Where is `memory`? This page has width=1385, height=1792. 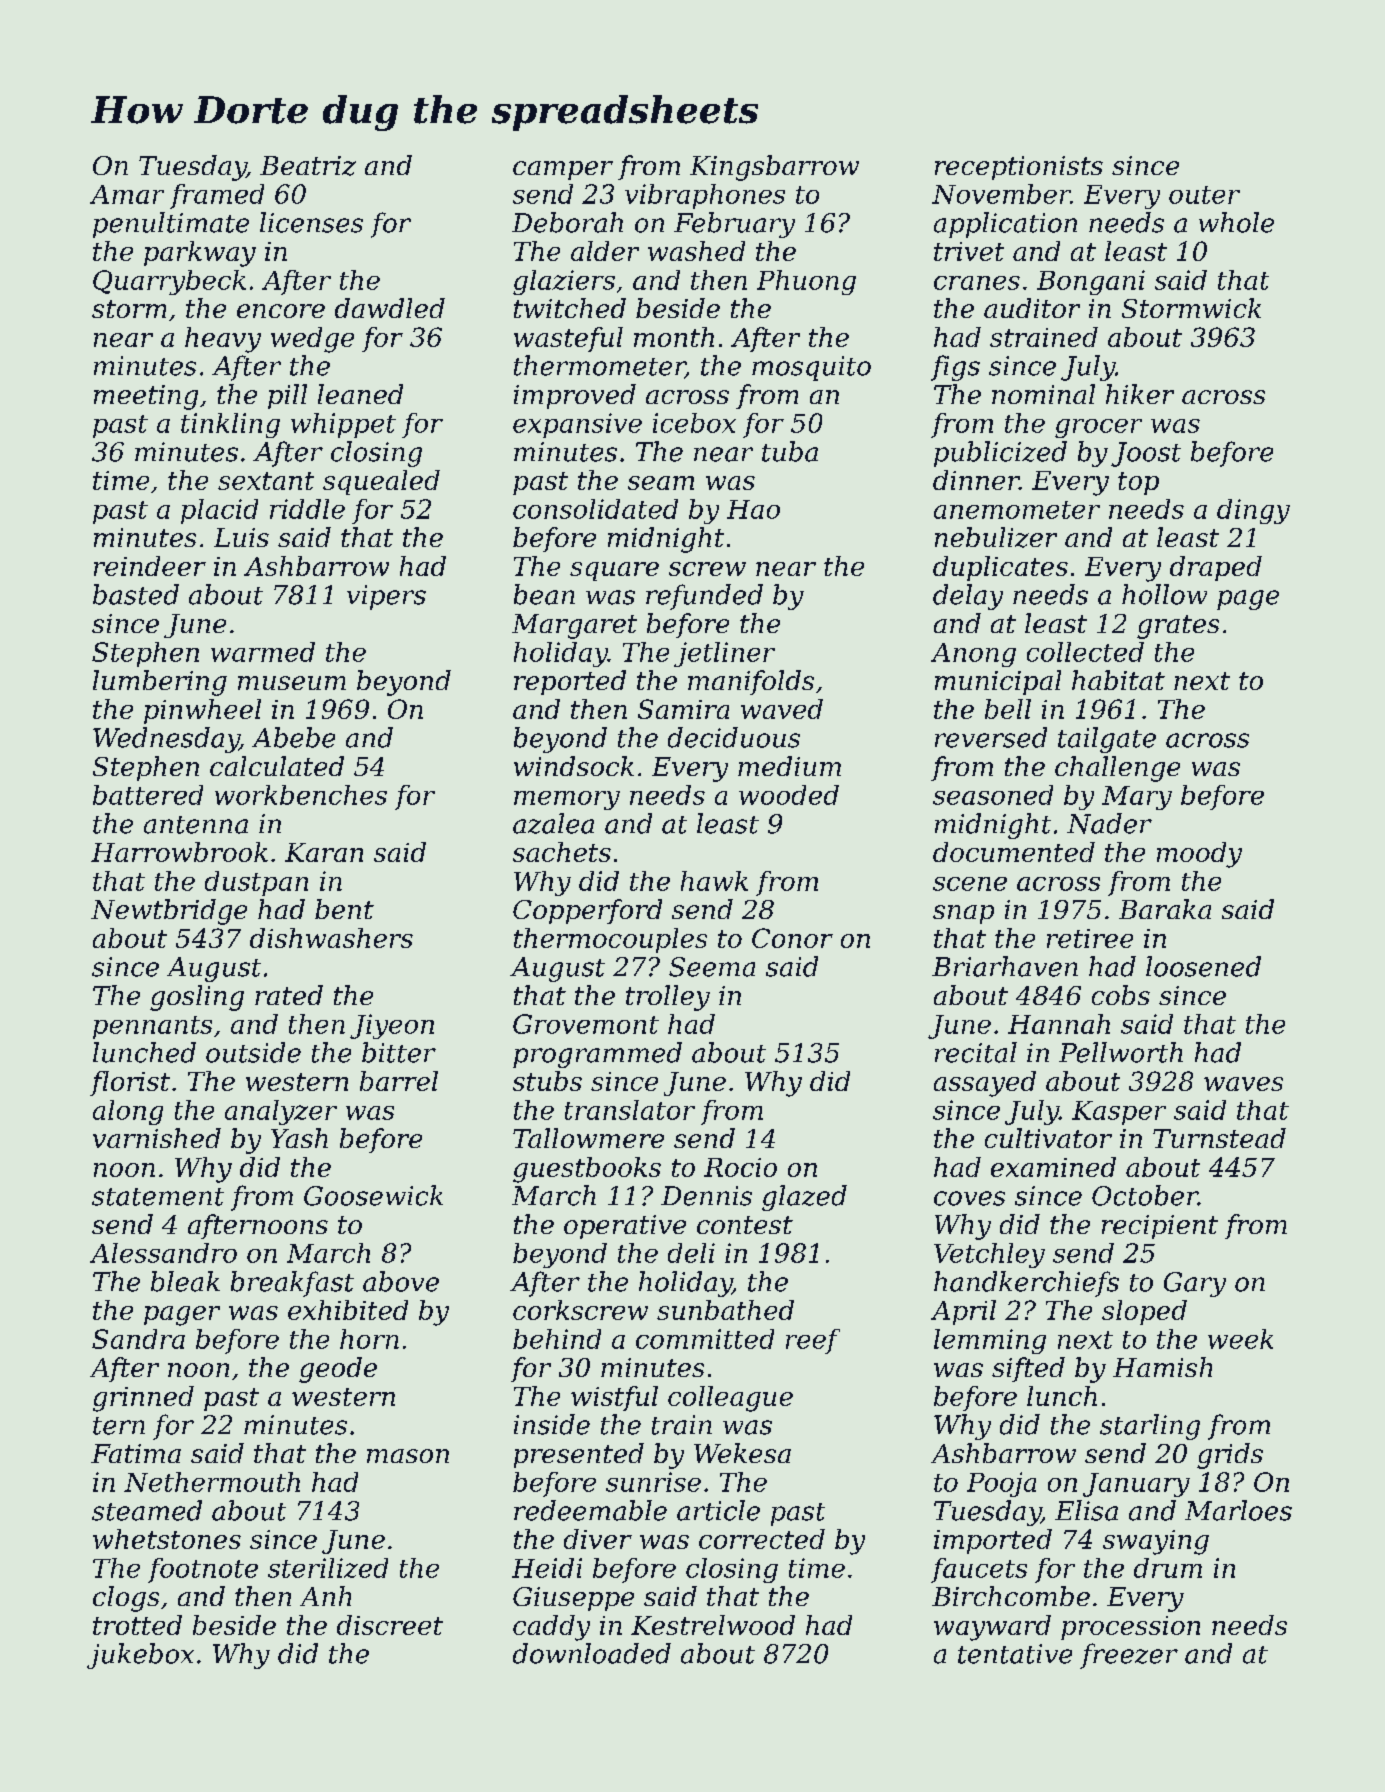 memory is located at coordinates (567, 800).
